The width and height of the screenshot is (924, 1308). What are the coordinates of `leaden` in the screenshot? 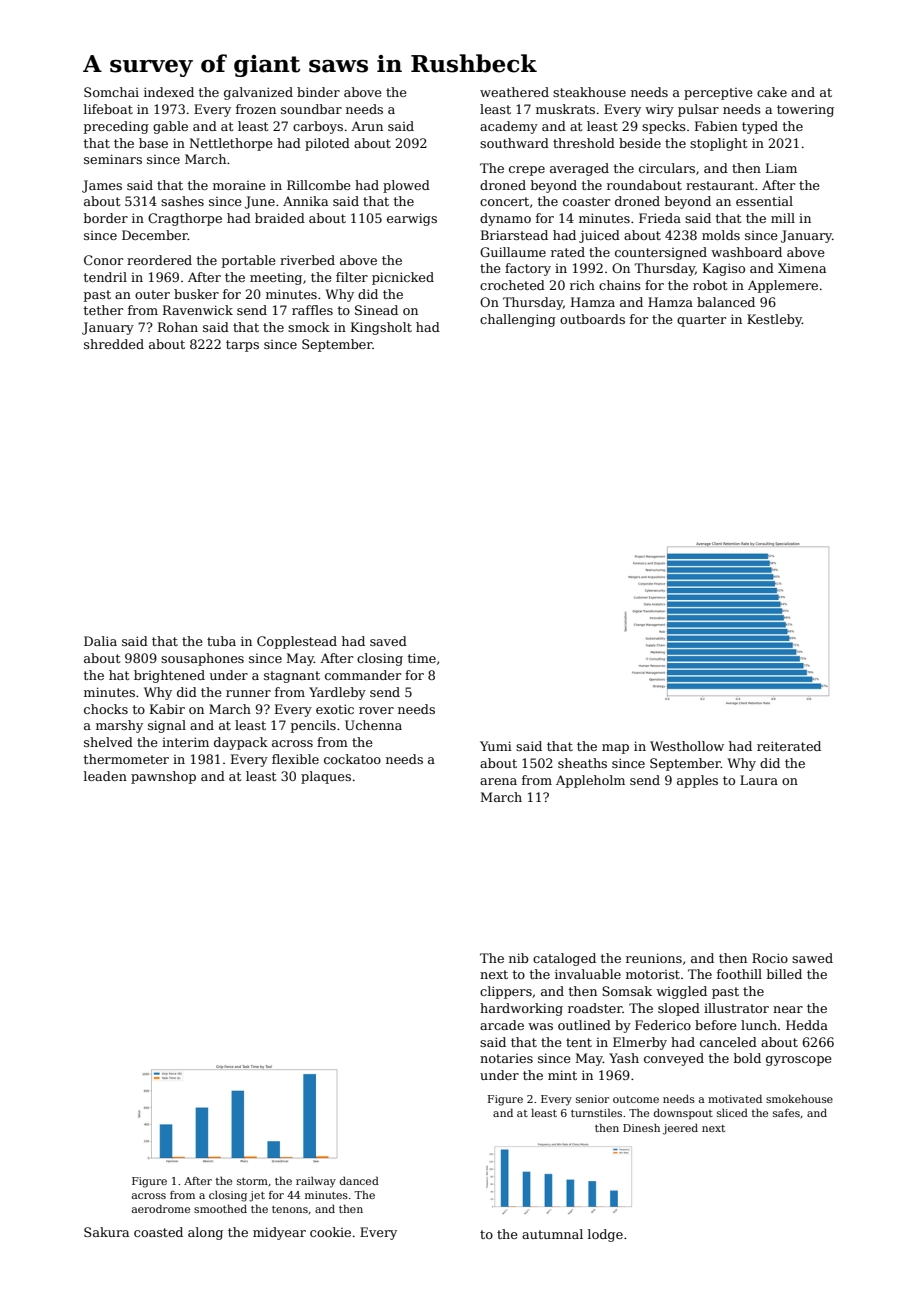 It's located at (105, 776).
